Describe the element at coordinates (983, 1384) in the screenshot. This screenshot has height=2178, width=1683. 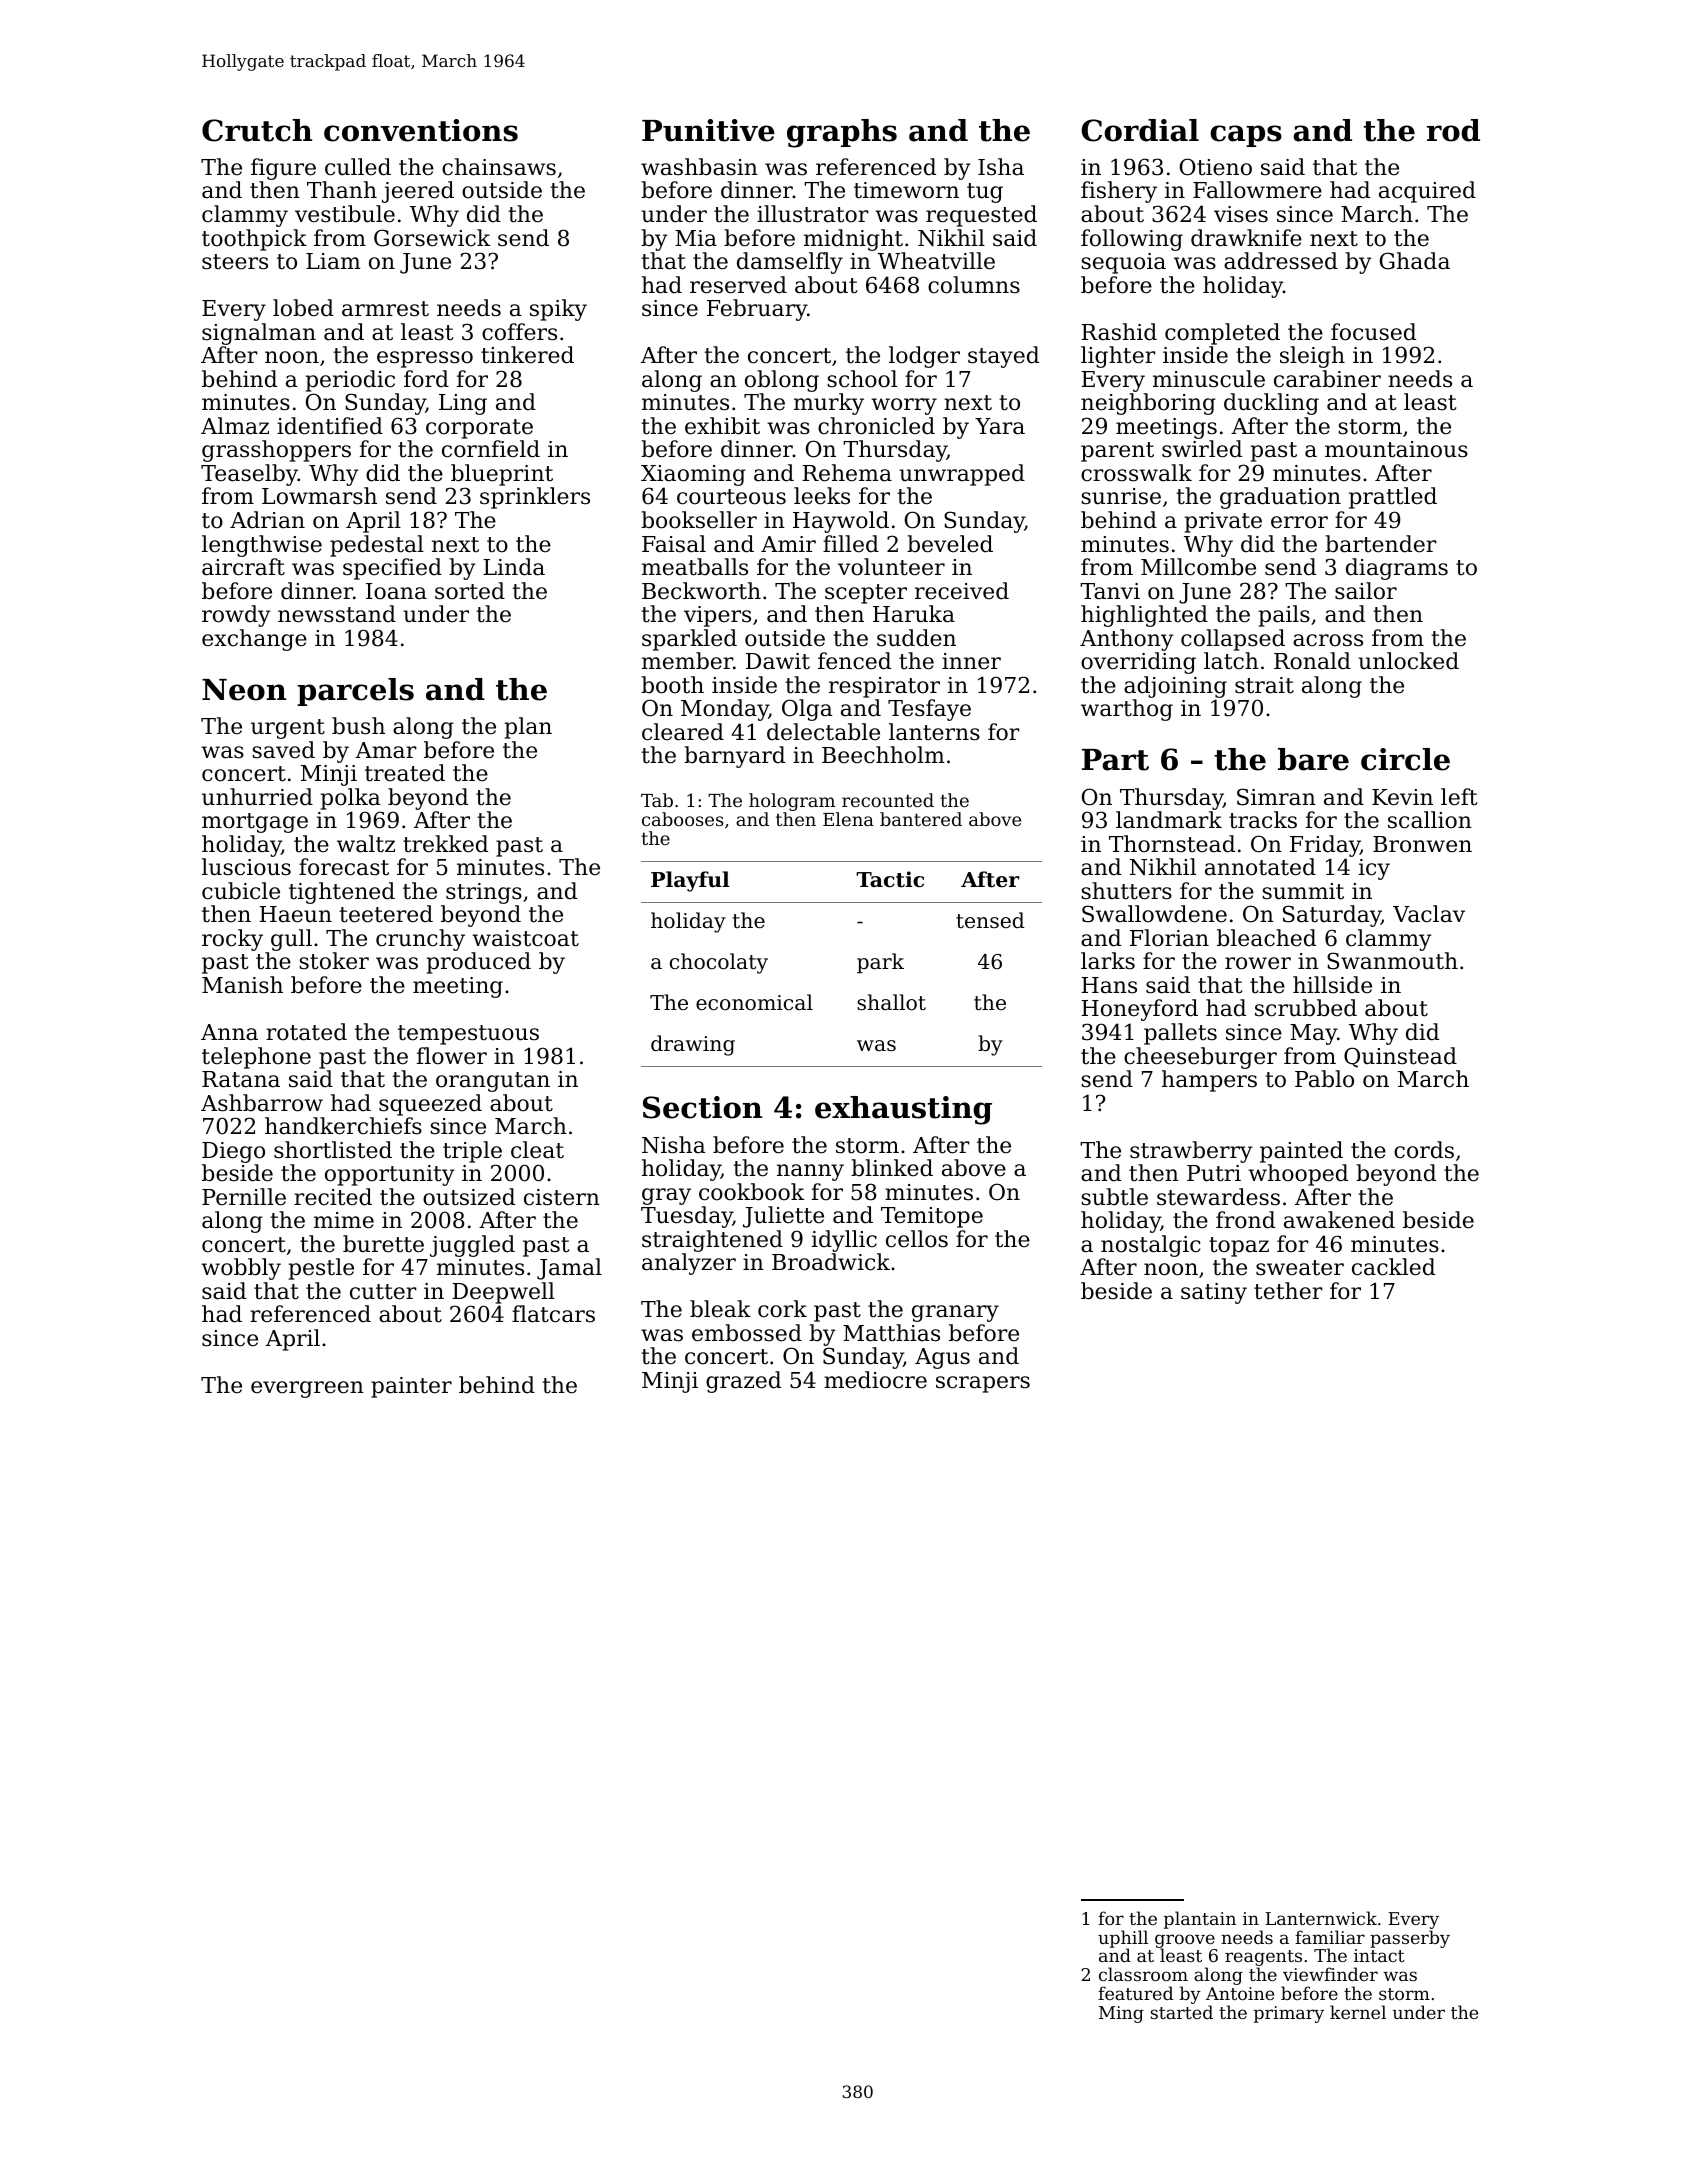
I see `scrapers` at that location.
